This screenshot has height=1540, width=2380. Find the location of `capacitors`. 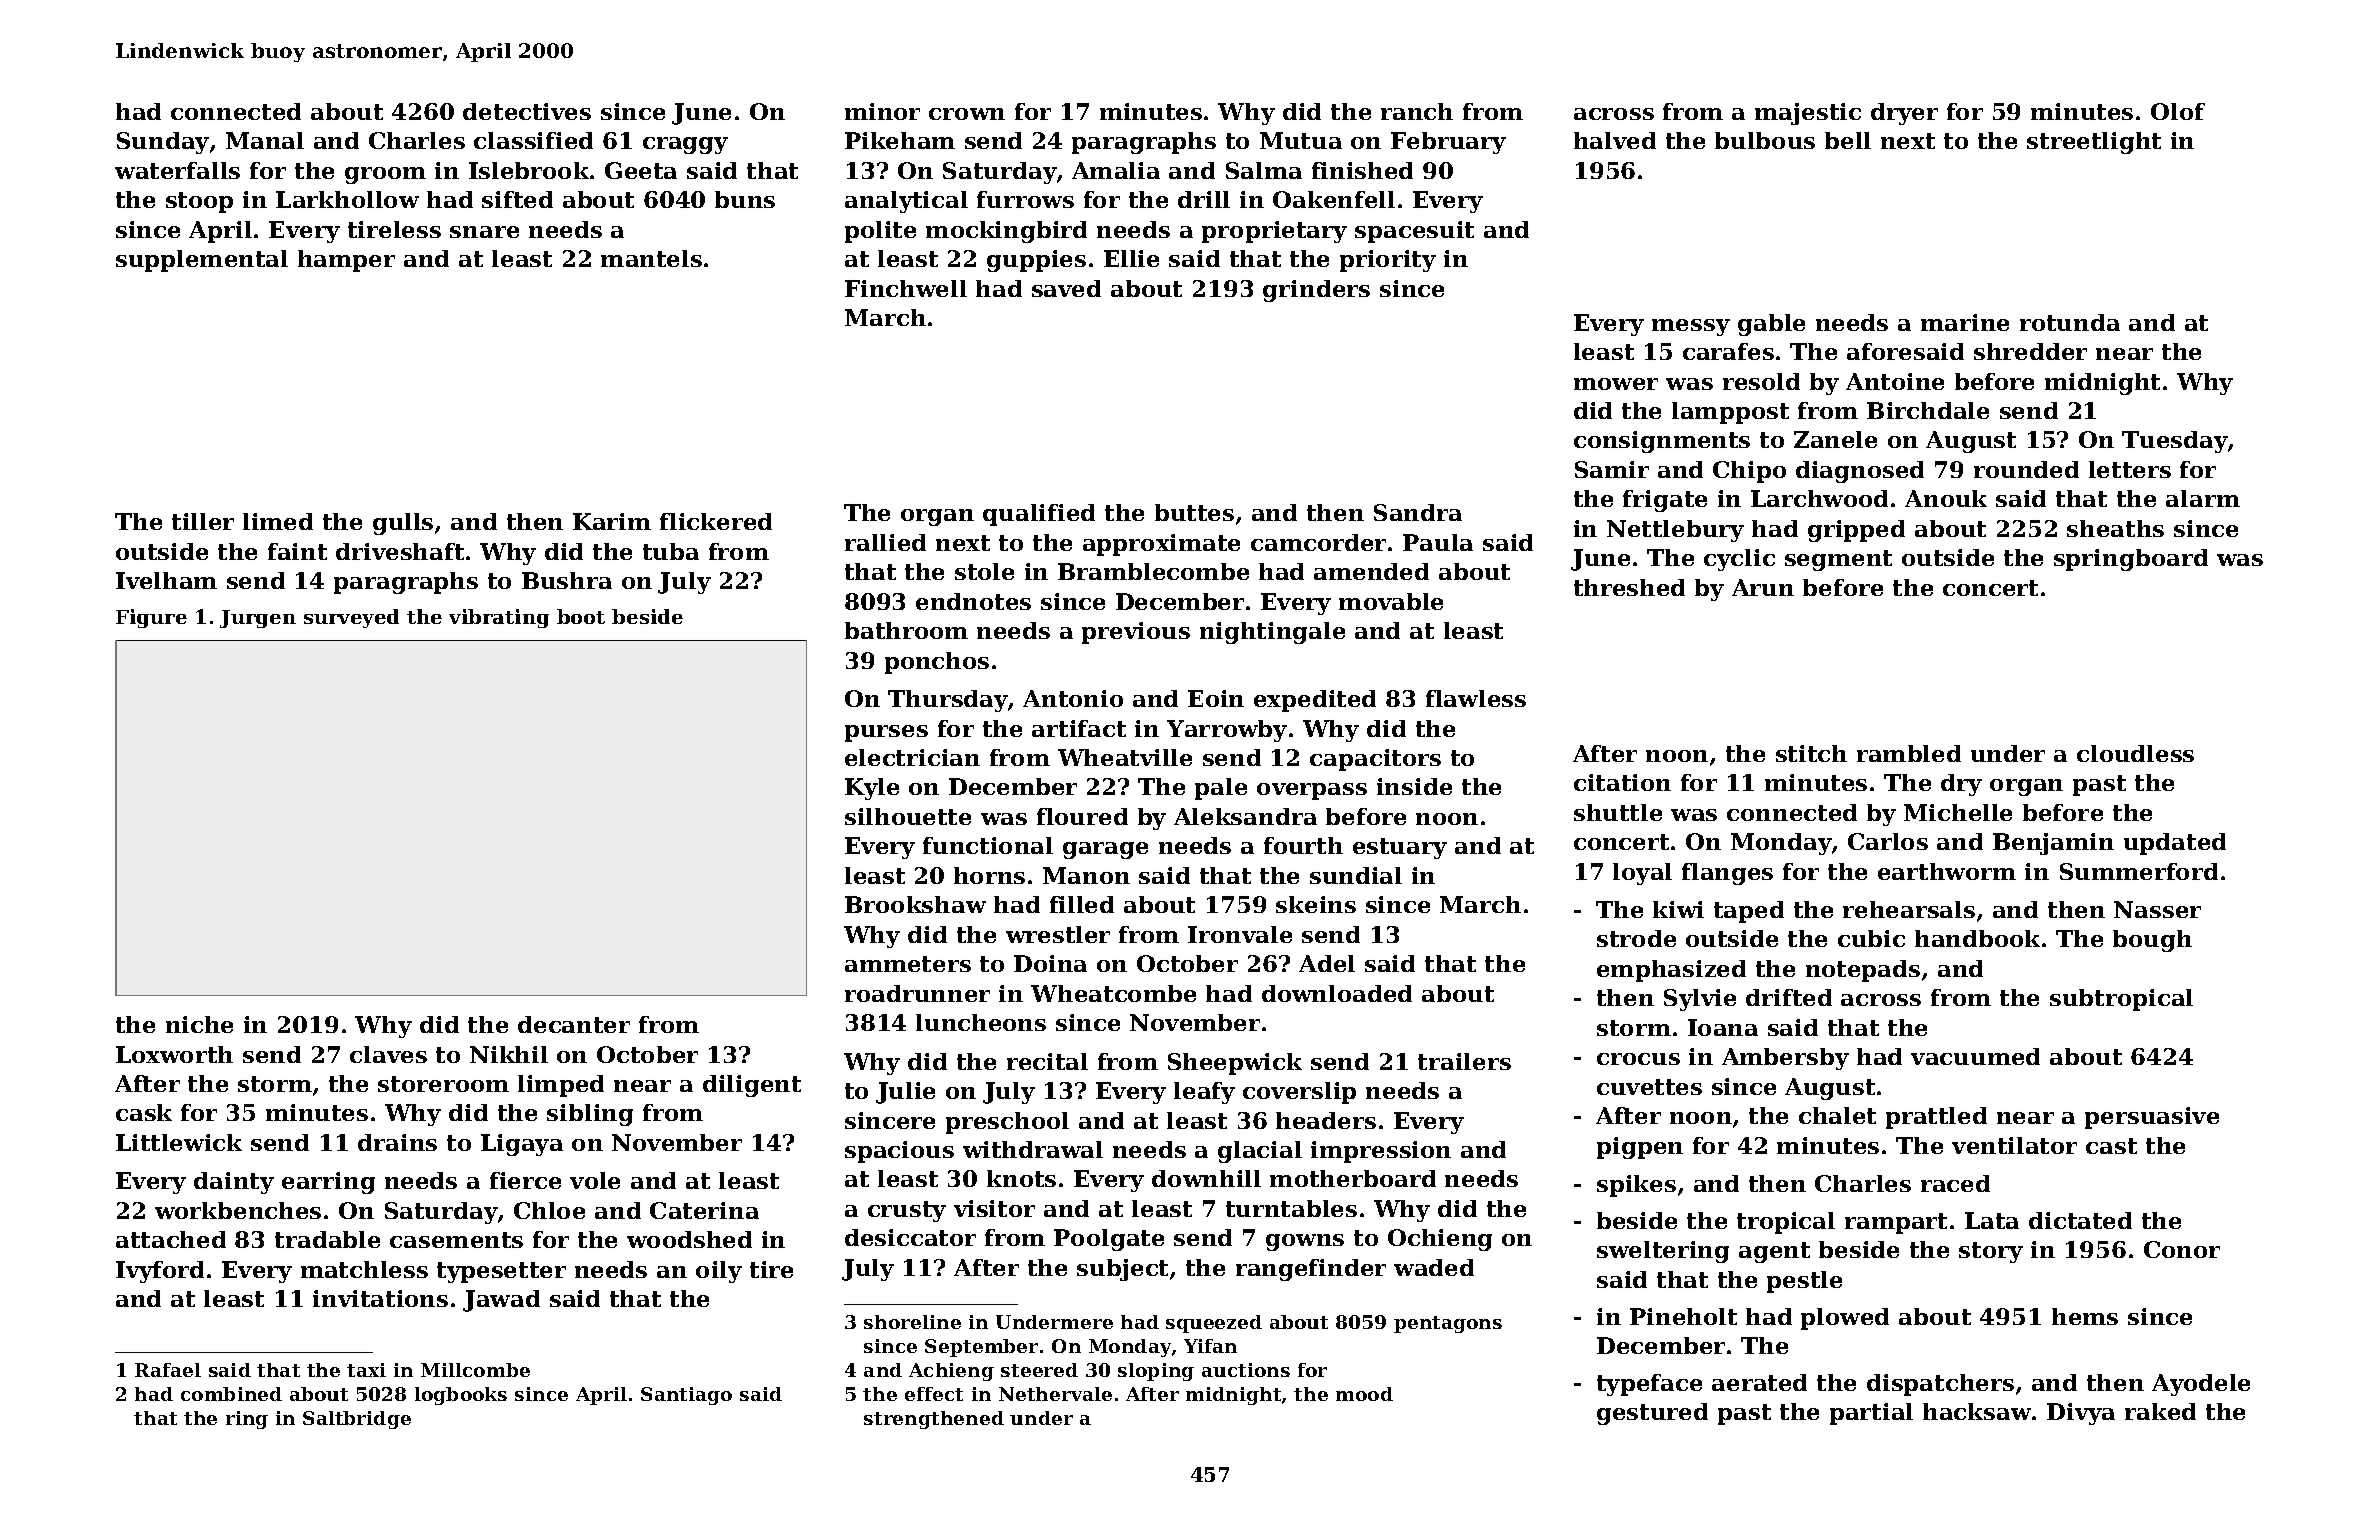

capacitors is located at coordinates (1375, 760).
